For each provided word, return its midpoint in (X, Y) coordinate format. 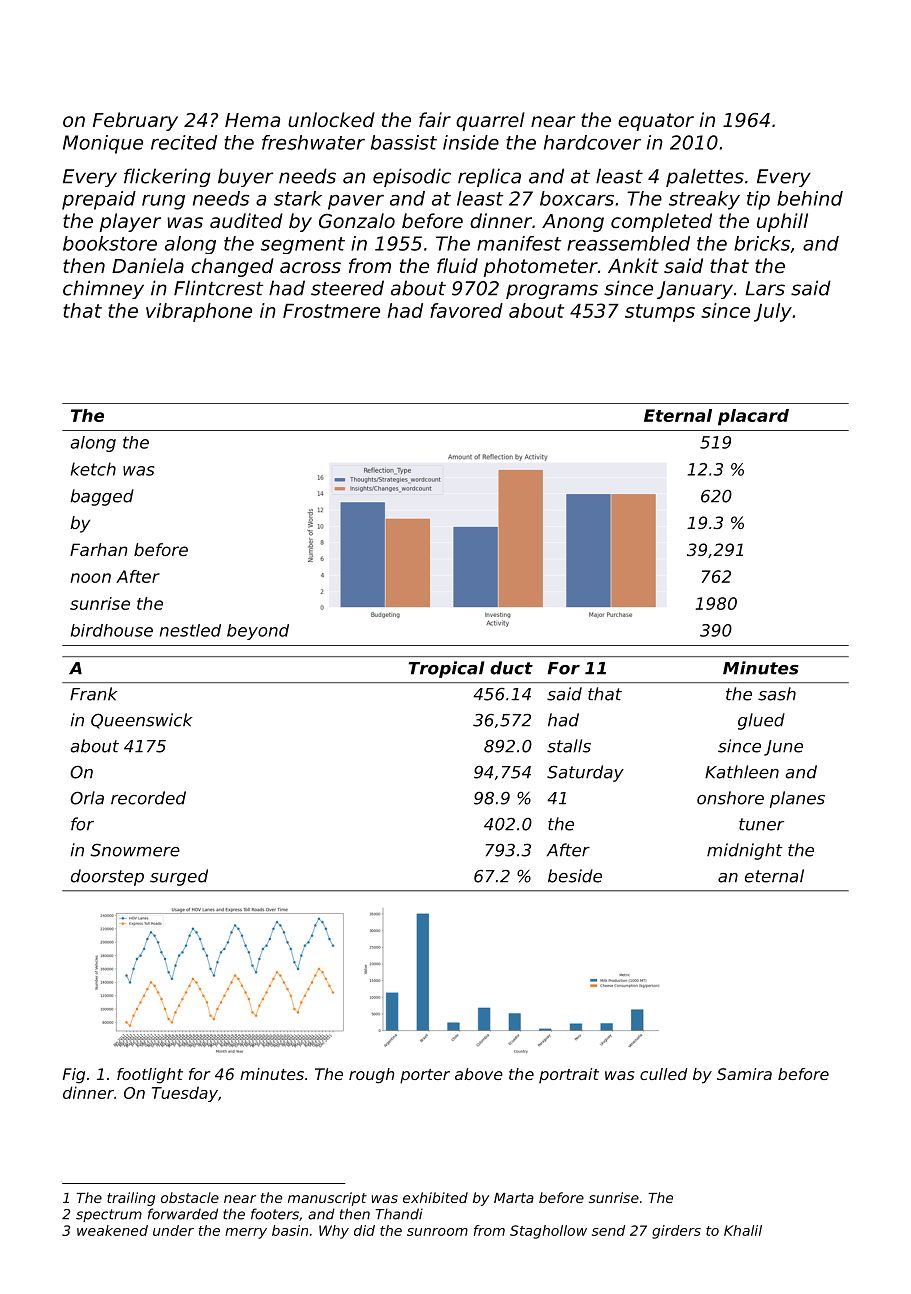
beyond (258, 632)
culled (664, 1074)
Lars (765, 288)
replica (489, 177)
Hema (252, 120)
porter (425, 1076)
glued (761, 721)
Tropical (446, 669)
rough (371, 1076)
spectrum (109, 1215)
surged (179, 877)
